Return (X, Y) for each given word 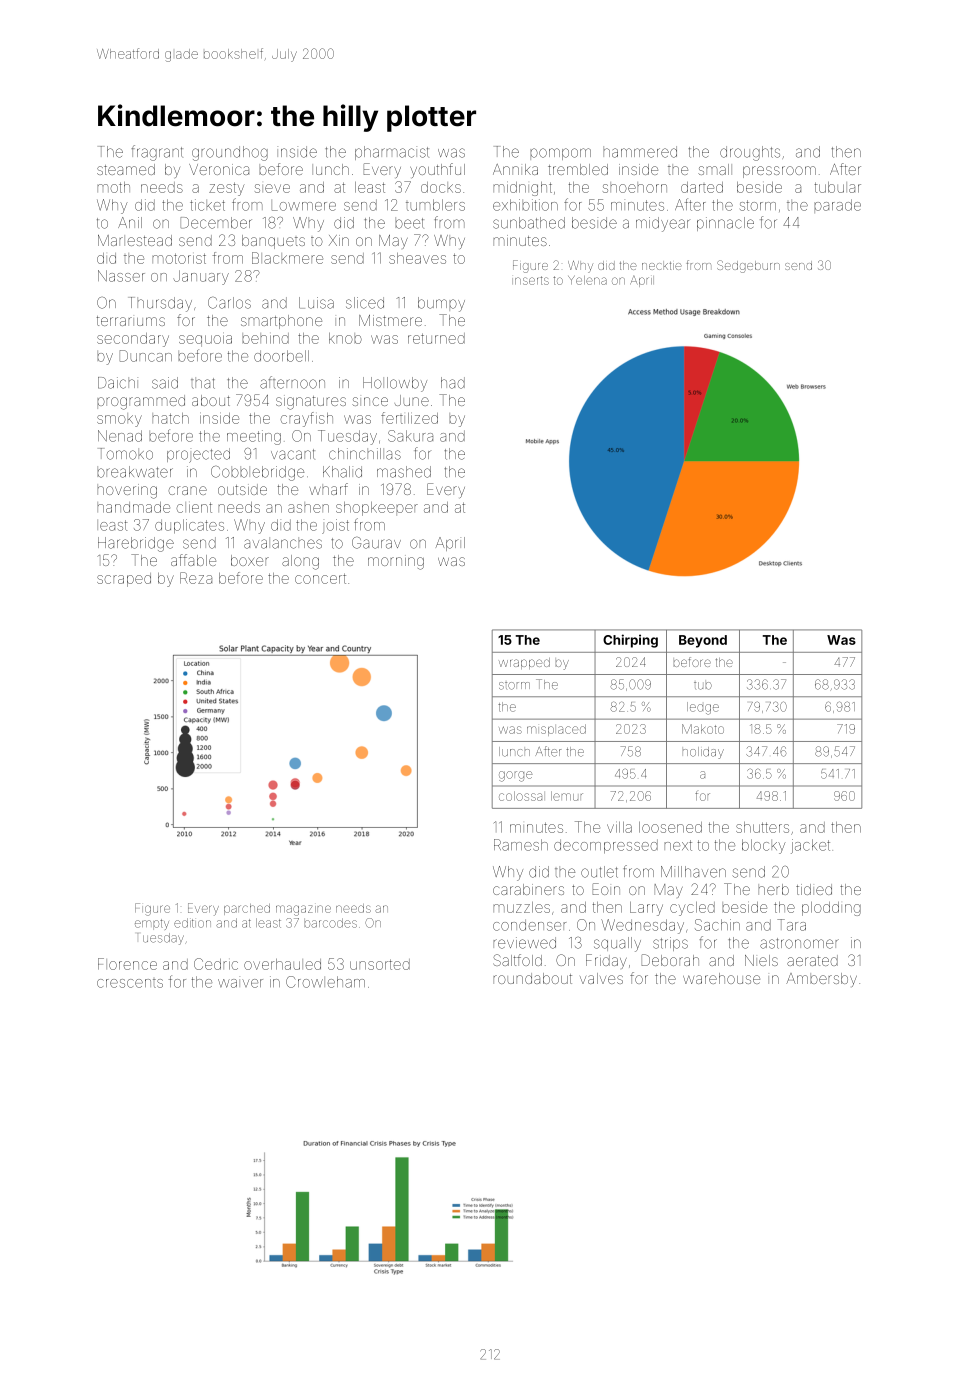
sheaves (417, 258)
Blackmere (287, 258)
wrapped (524, 663)
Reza (196, 578)
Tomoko (125, 454)
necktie (662, 265)
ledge (703, 708)
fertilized (409, 418)
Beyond (703, 641)
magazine (303, 910)
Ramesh (521, 845)
